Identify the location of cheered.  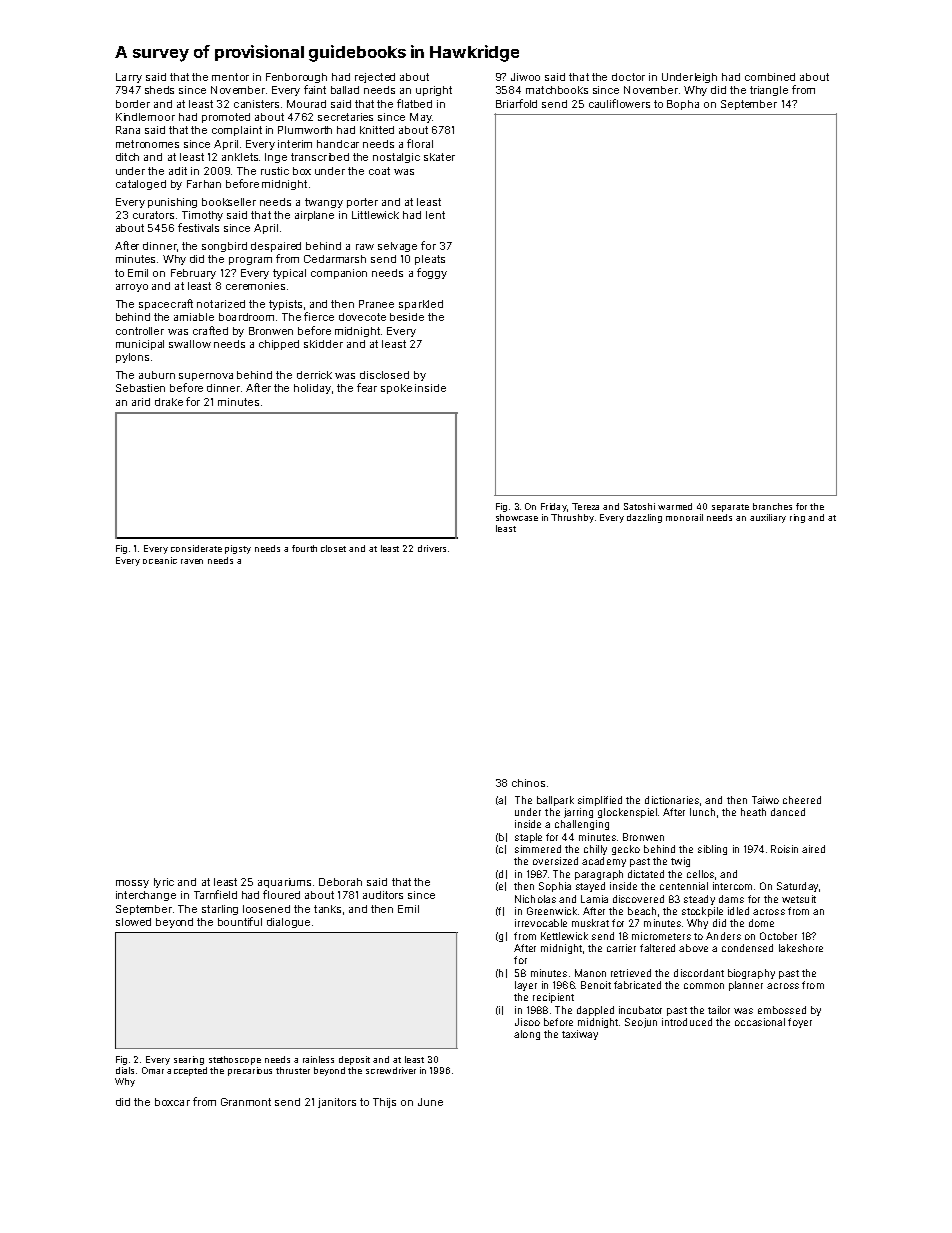
(802, 800).
